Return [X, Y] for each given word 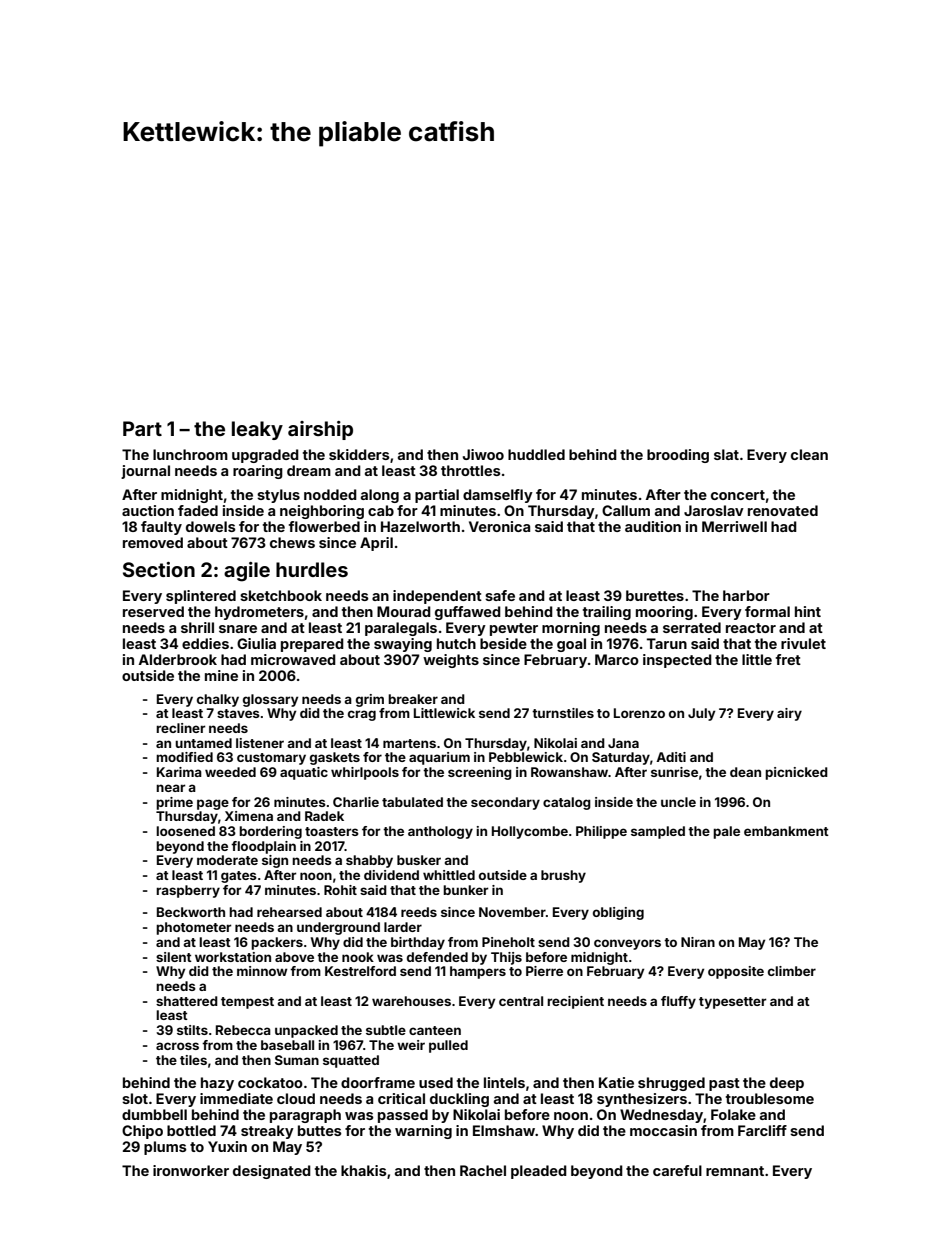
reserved [153, 611]
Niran [698, 942]
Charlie [356, 802]
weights [451, 661]
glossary [270, 700]
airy [789, 714]
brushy [563, 876]
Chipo [142, 1132]
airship [320, 430]
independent [437, 597]
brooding [678, 456]
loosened [185, 831]
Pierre [544, 971]
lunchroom [190, 454]
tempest [247, 1003]
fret [788, 659]
